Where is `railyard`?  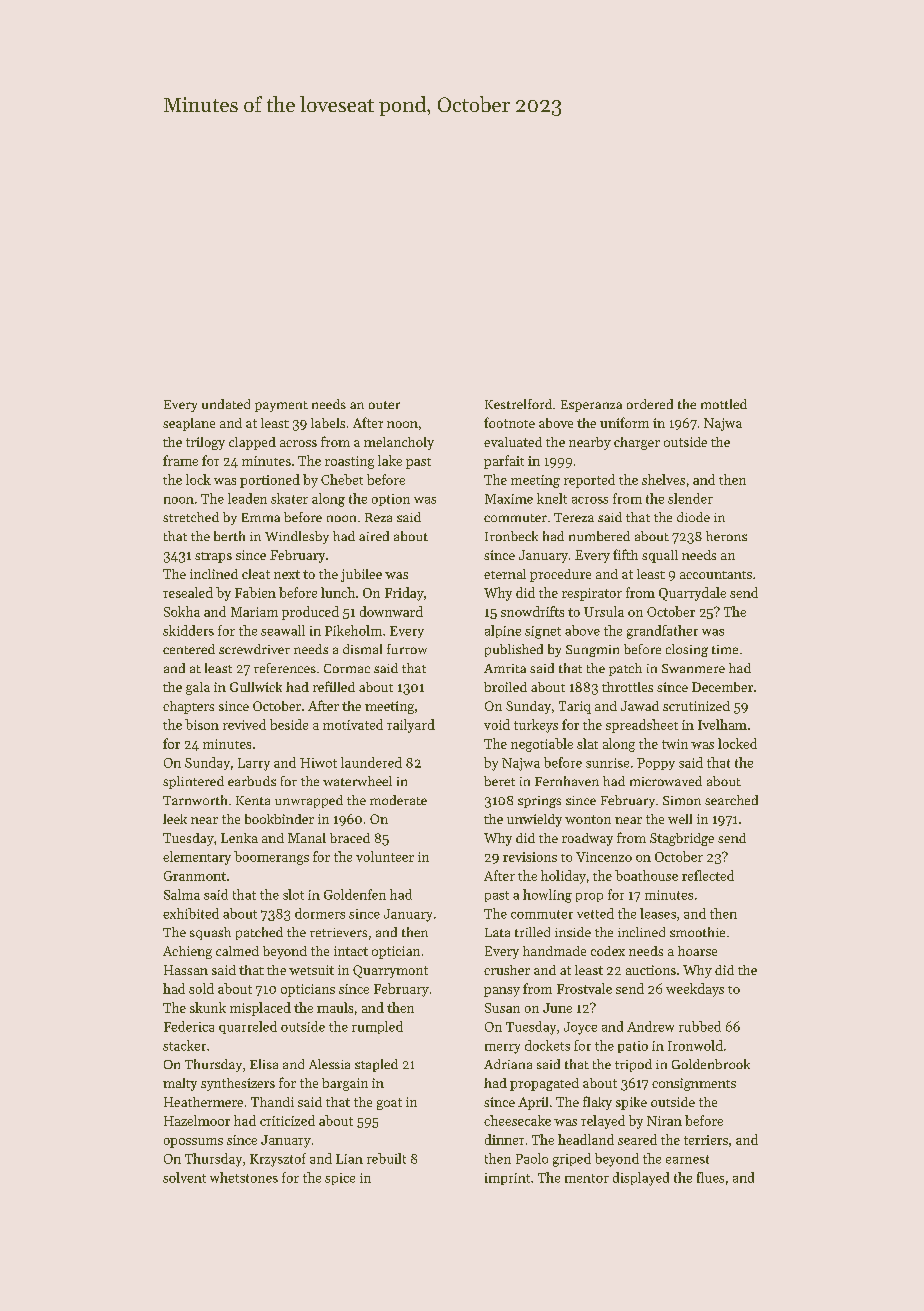
railyard is located at coordinates (411, 726).
